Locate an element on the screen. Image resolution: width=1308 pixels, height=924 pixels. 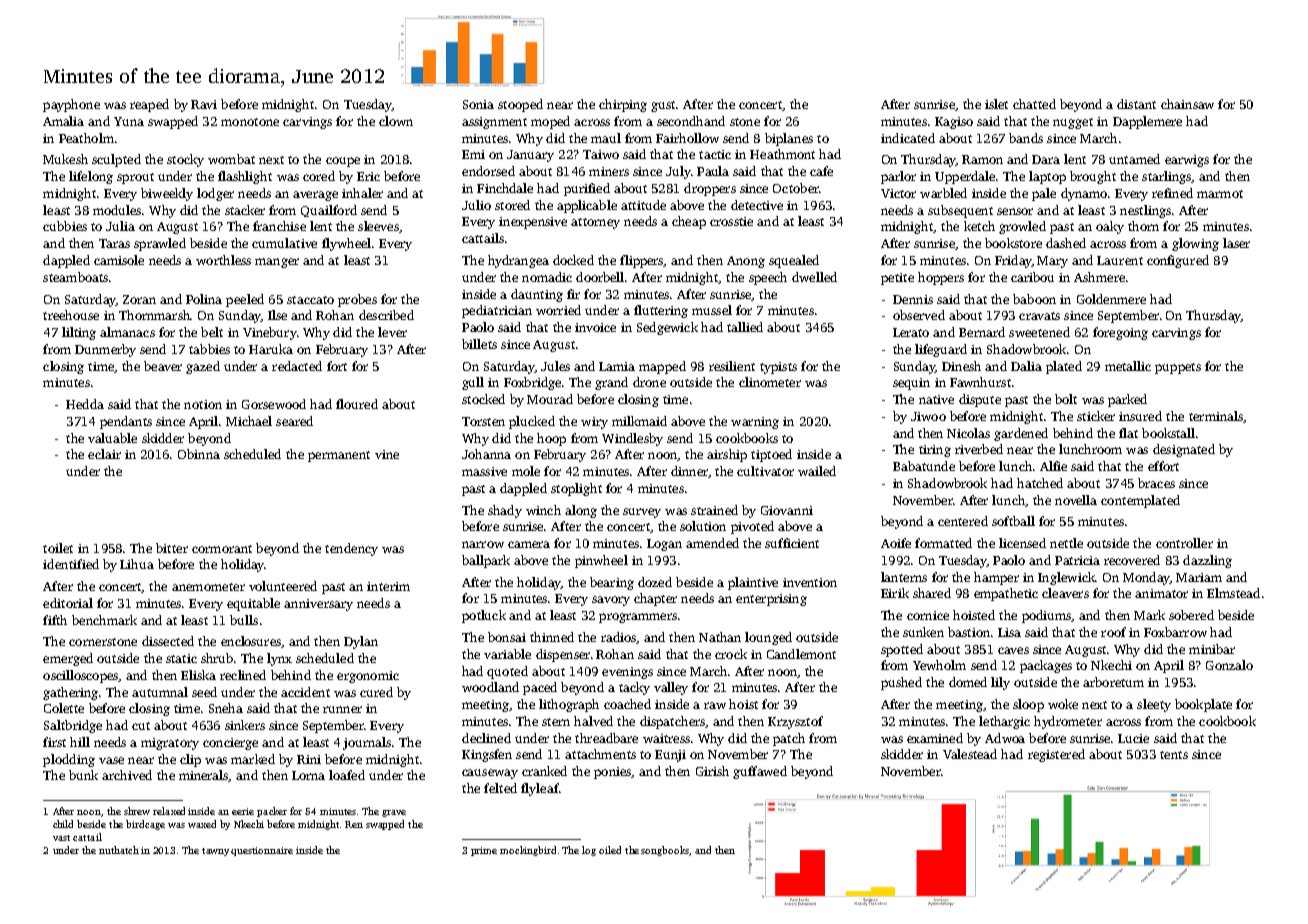
runner is located at coordinates (342, 709).
